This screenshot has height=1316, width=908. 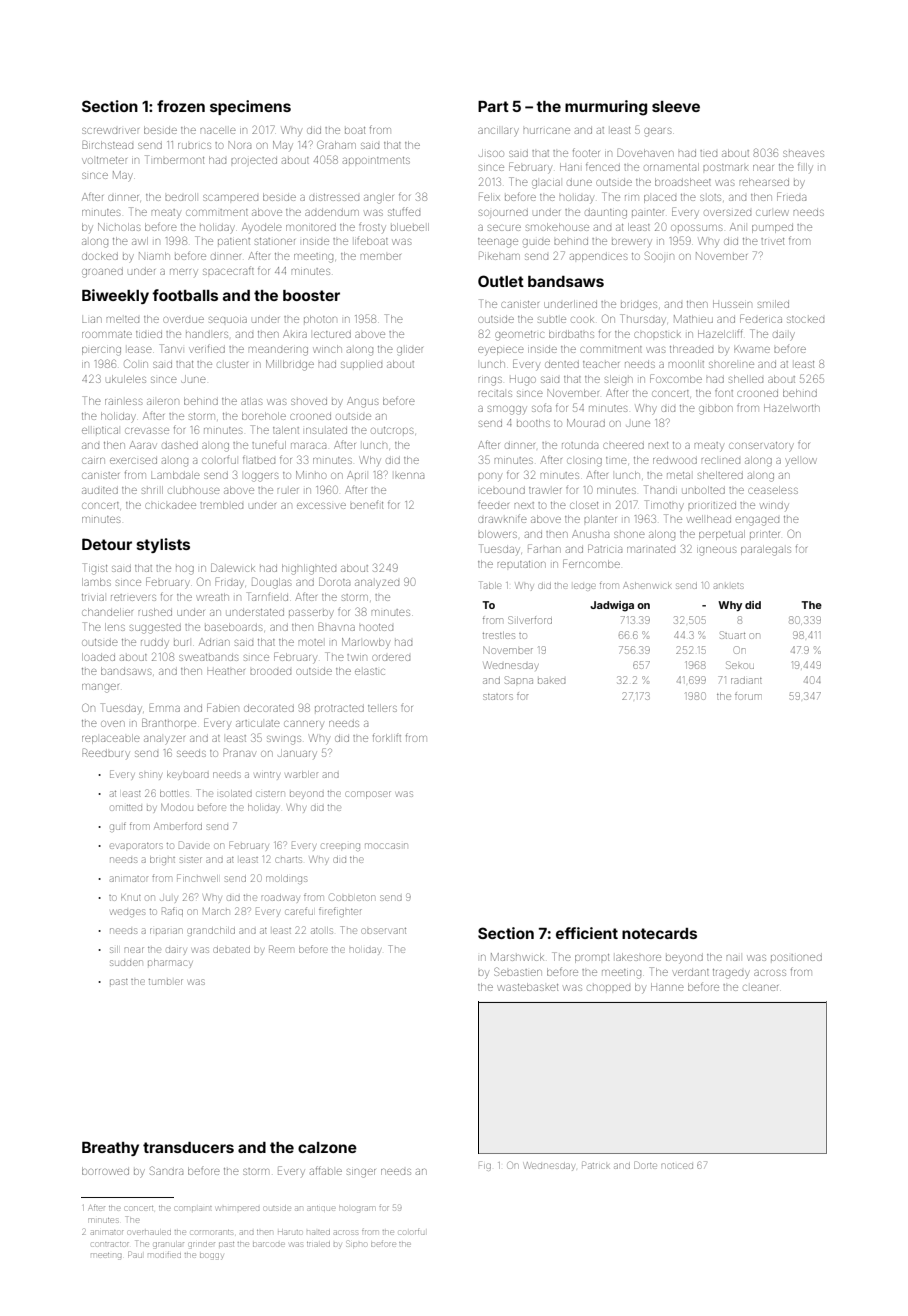 I want to click on sill, so click(x=114, y=949).
